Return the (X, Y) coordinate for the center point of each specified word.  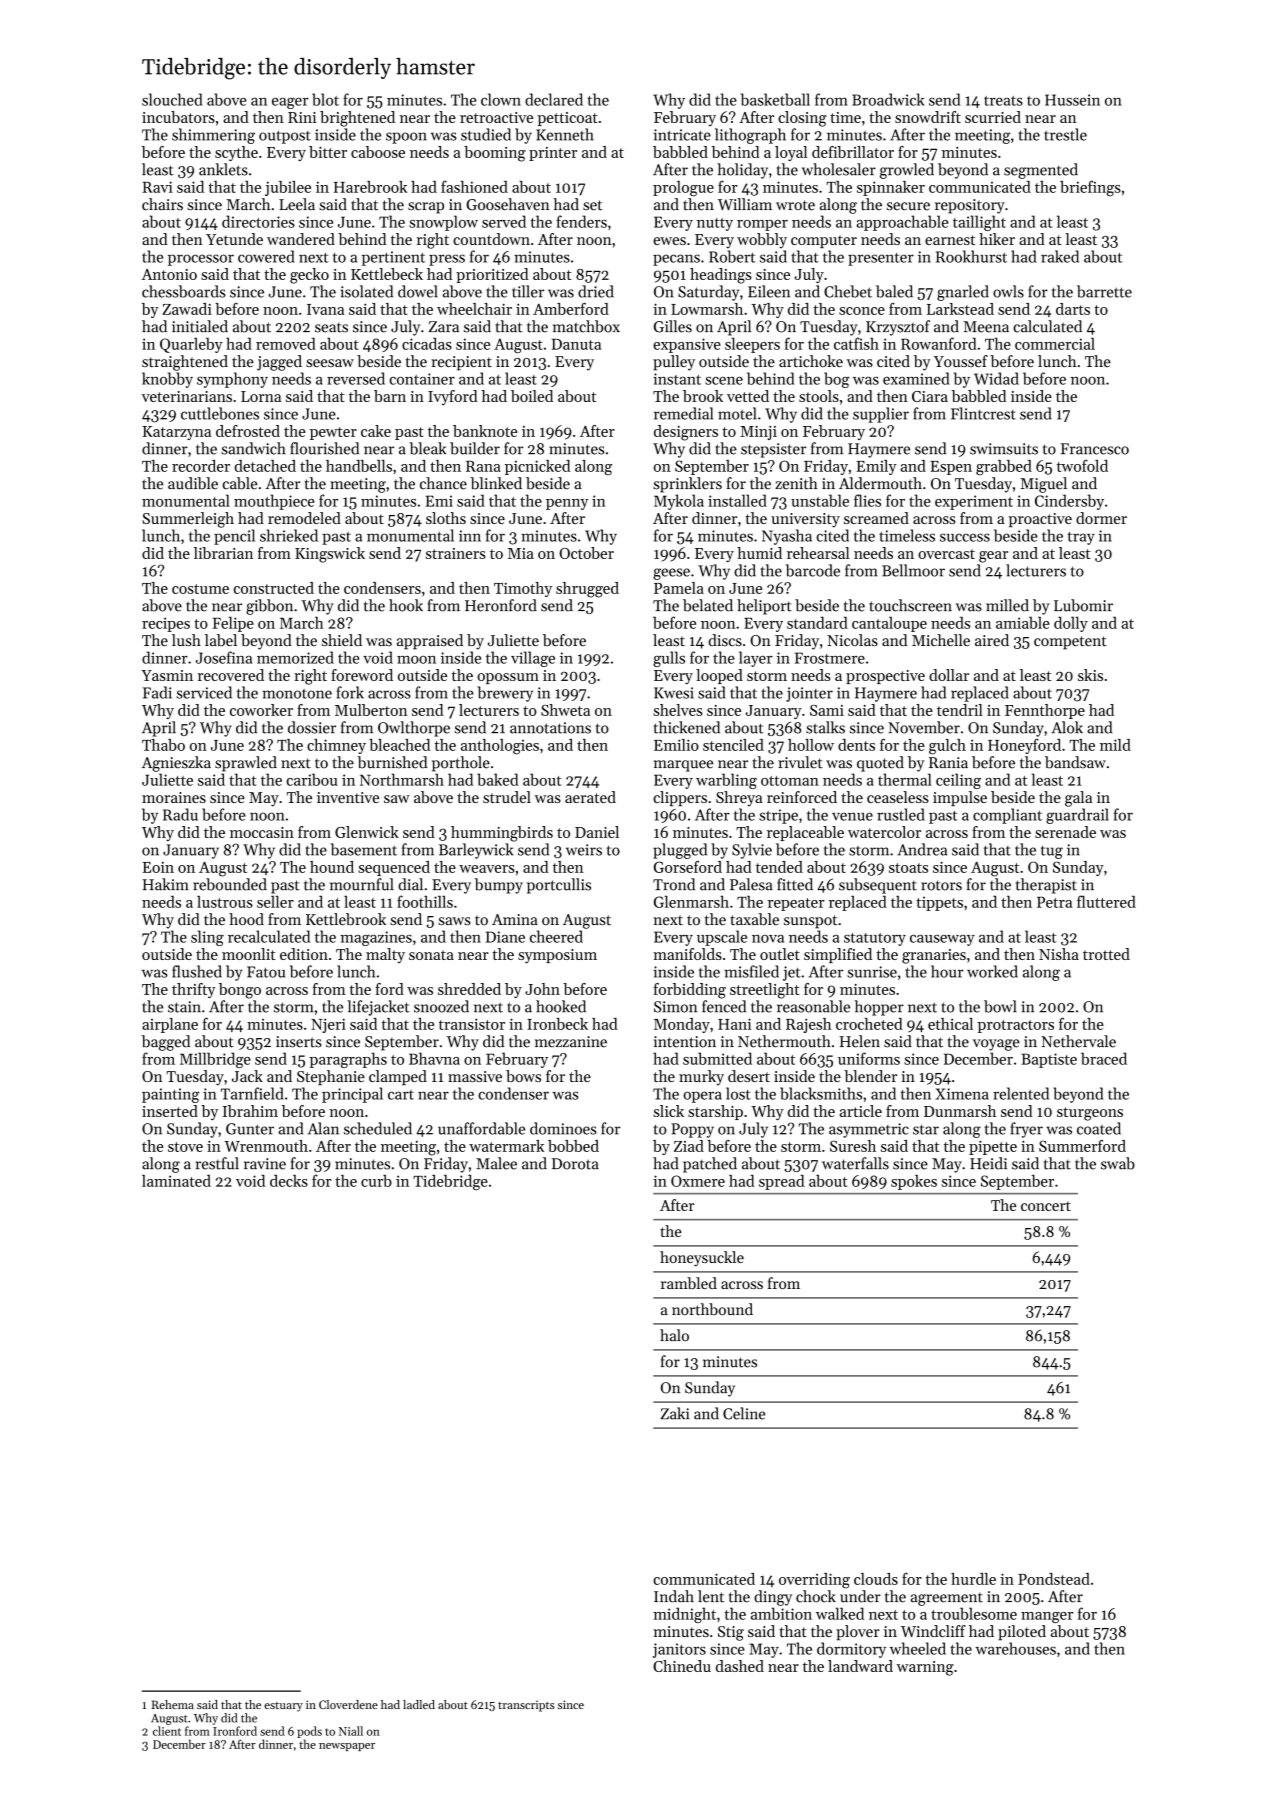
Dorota (575, 1164)
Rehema (173, 1704)
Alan (323, 1128)
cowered (266, 256)
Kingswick (330, 555)
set (593, 205)
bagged (166, 1043)
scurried (993, 117)
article (861, 1111)
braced (1104, 1058)
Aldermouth (880, 483)
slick (668, 1111)
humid (759, 553)
